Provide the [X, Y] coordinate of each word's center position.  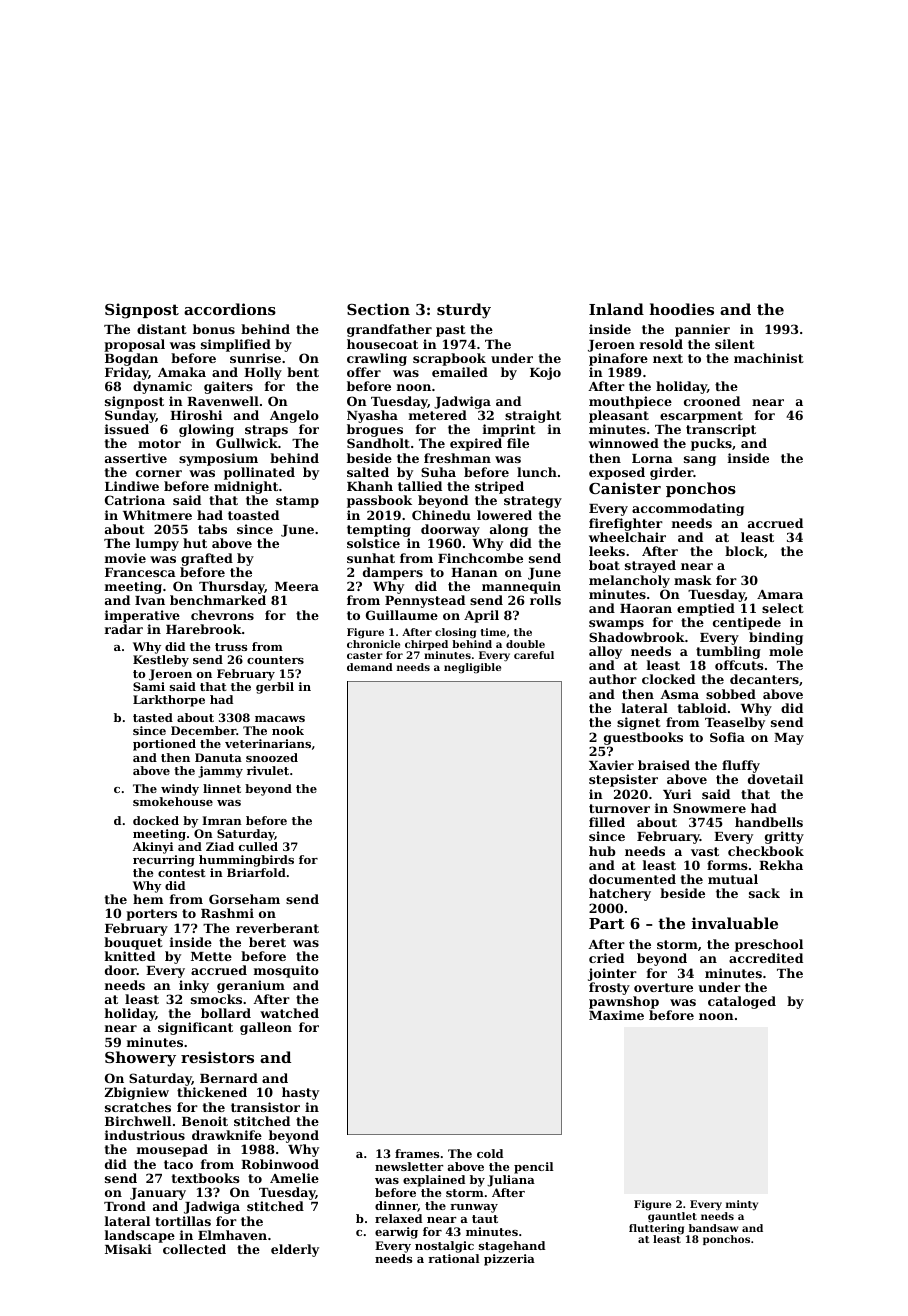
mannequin [521, 587]
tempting [379, 530]
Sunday [130, 416]
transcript [721, 430]
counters [275, 660]
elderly [295, 1250]
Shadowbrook [637, 637]
